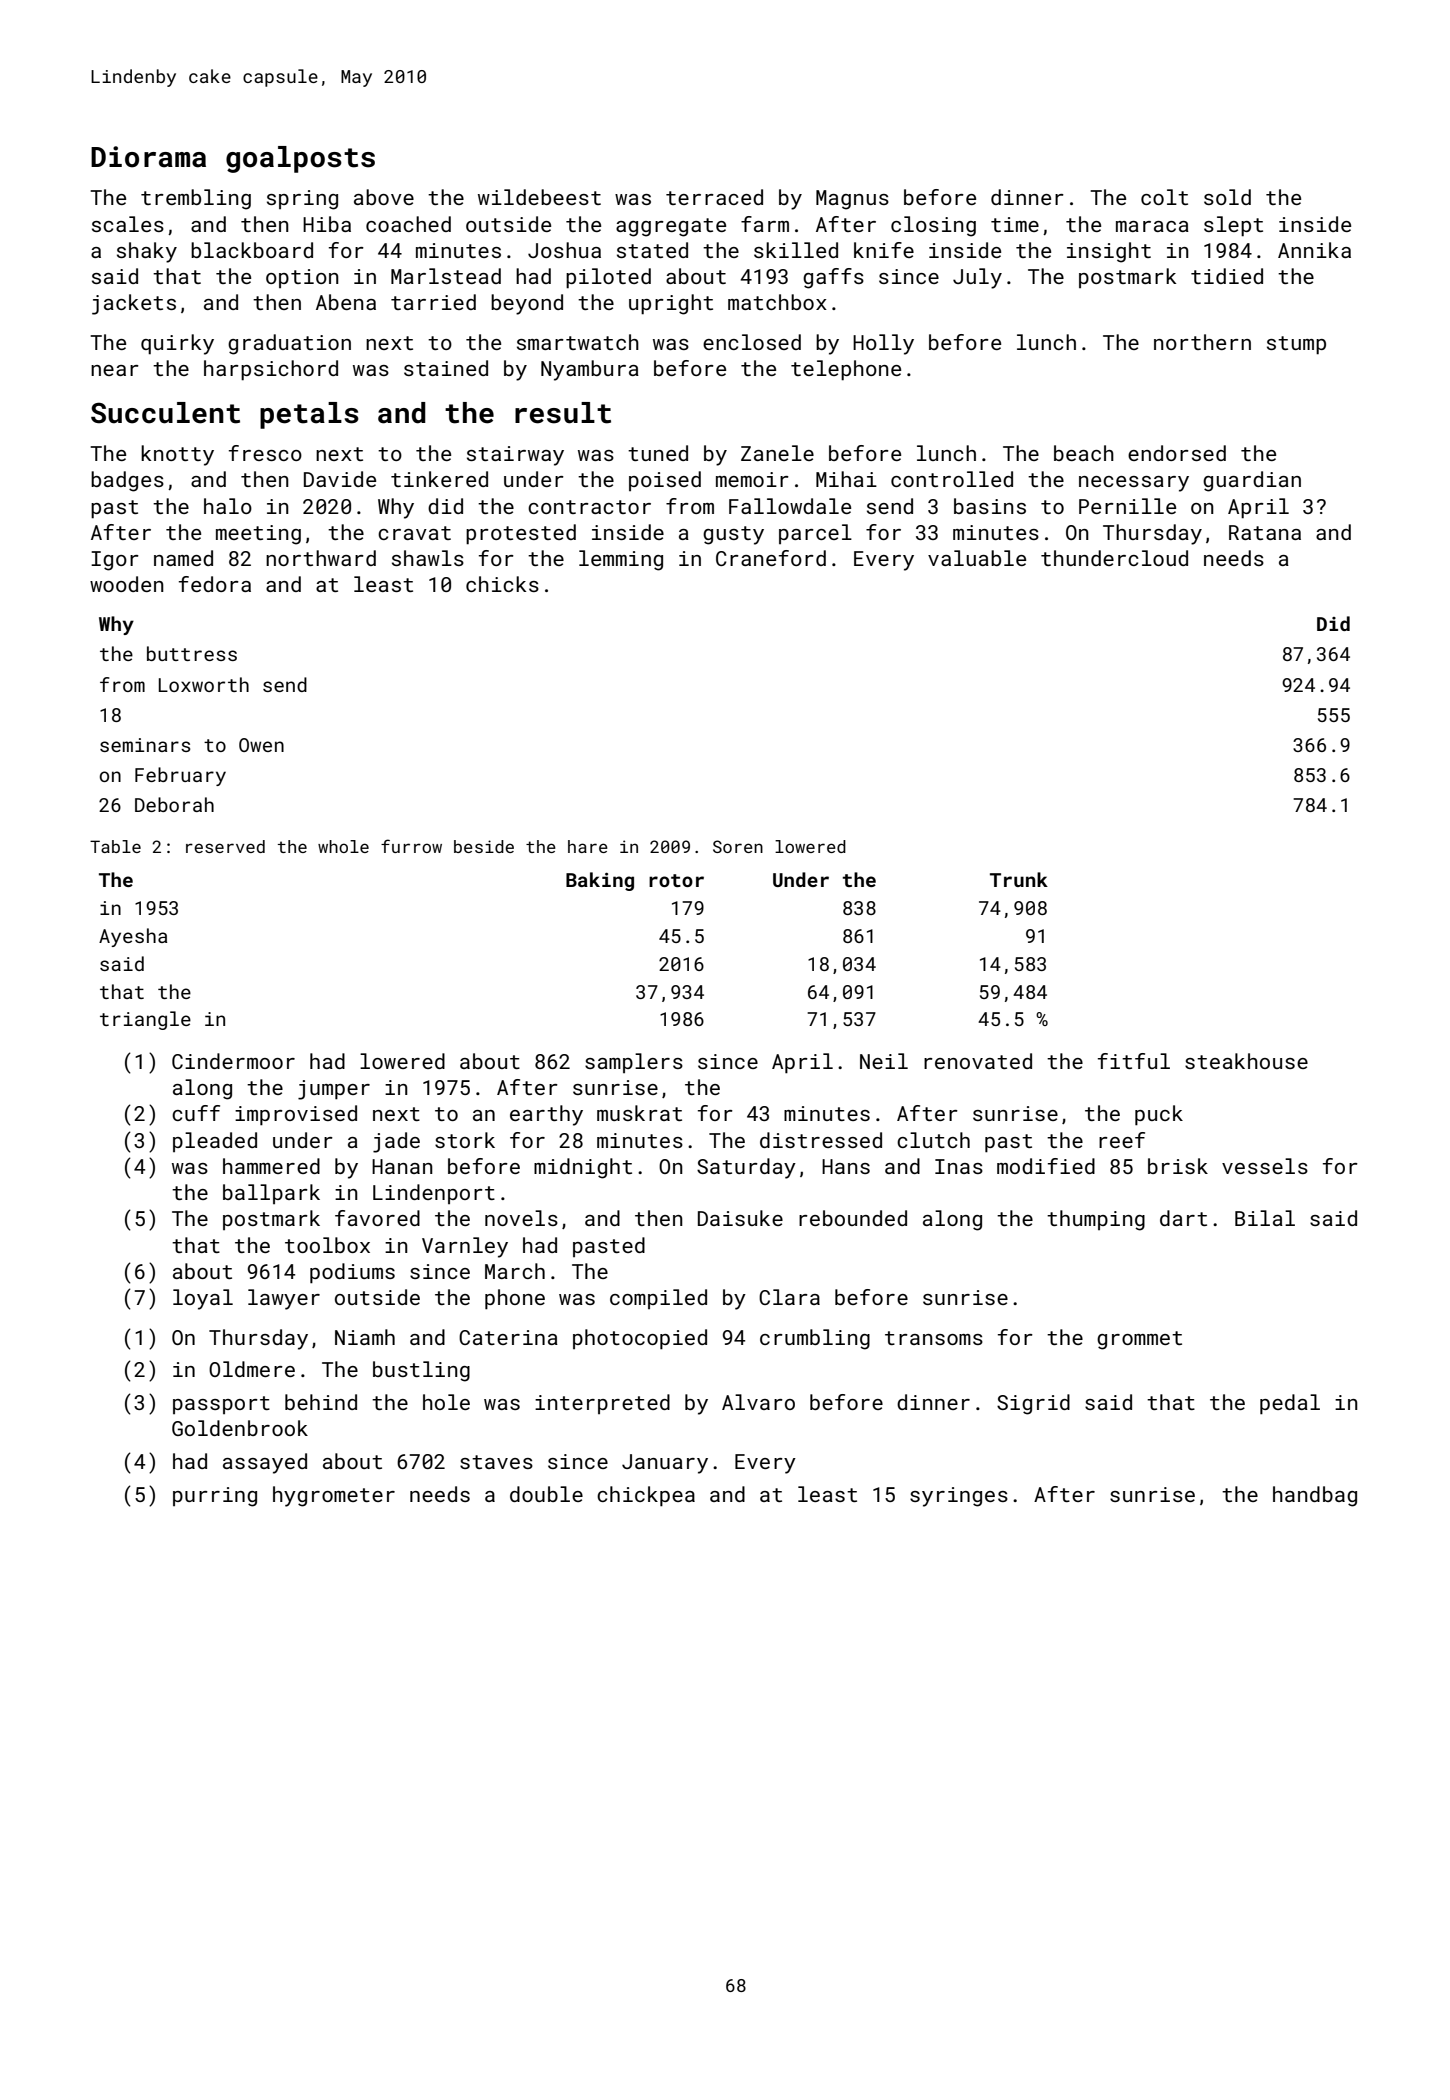 The height and width of the screenshot is (2100, 1450). What do you see at coordinates (300, 159) in the screenshot?
I see `goalposts` at bounding box center [300, 159].
